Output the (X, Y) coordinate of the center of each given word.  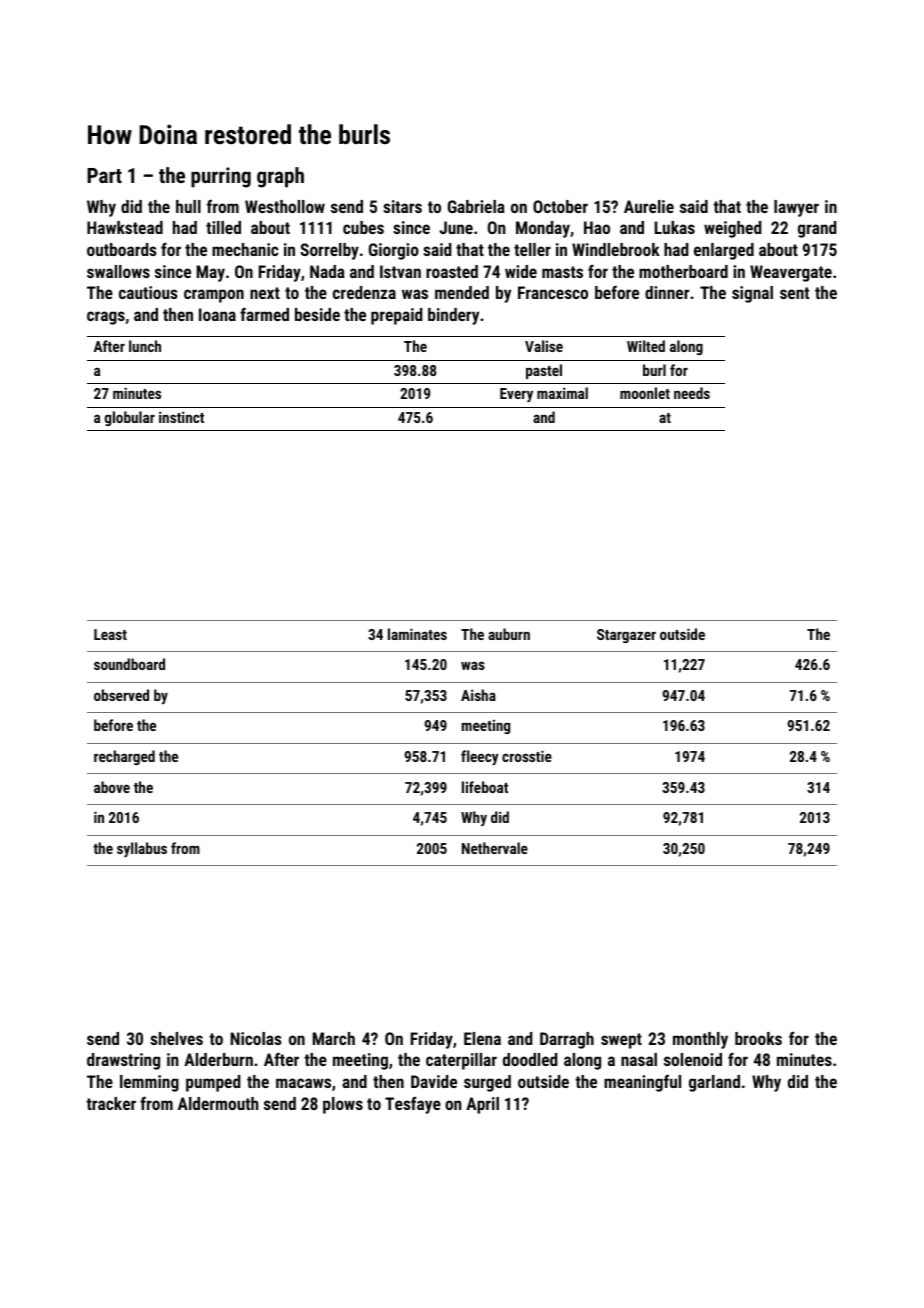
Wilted (646, 346)
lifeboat (485, 787)
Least (110, 634)
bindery (453, 316)
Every (516, 395)
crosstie (527, 756)
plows (343, 1105)
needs (692, 393)
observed (121, 695)
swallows (118, 271)
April (482, 1105)
